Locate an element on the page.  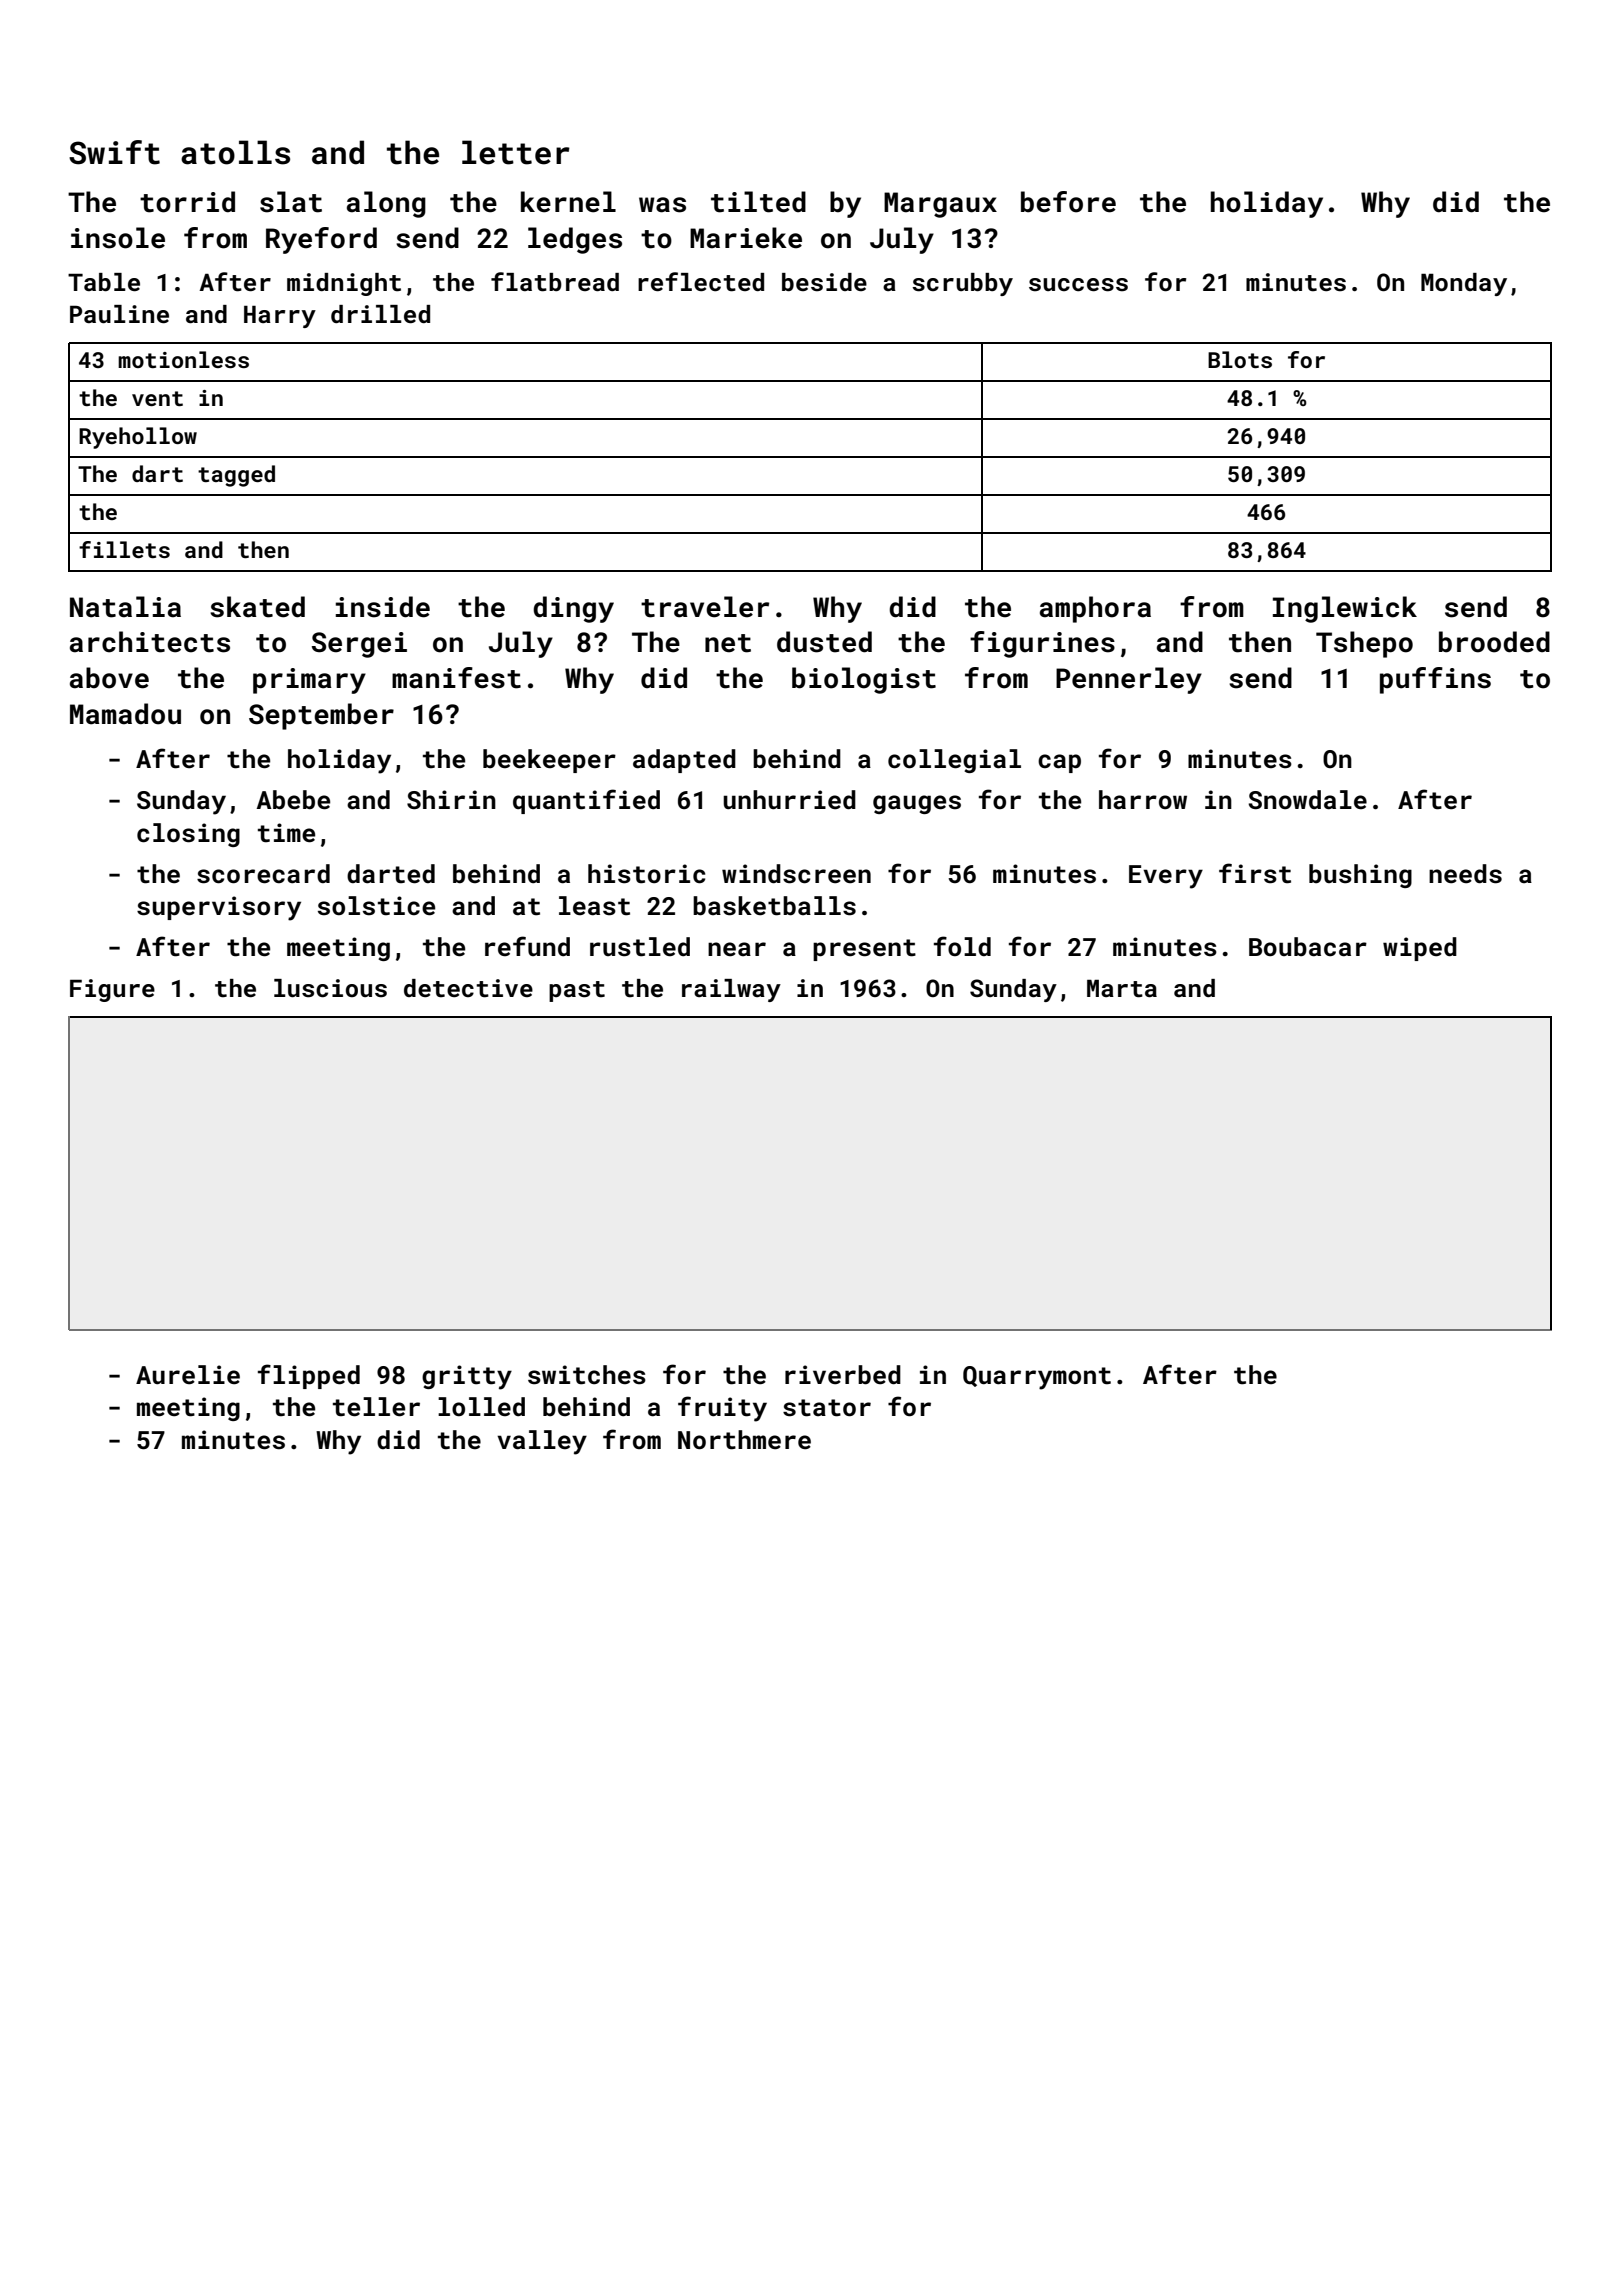
Northmere is located at coordinates (744, 1440).
